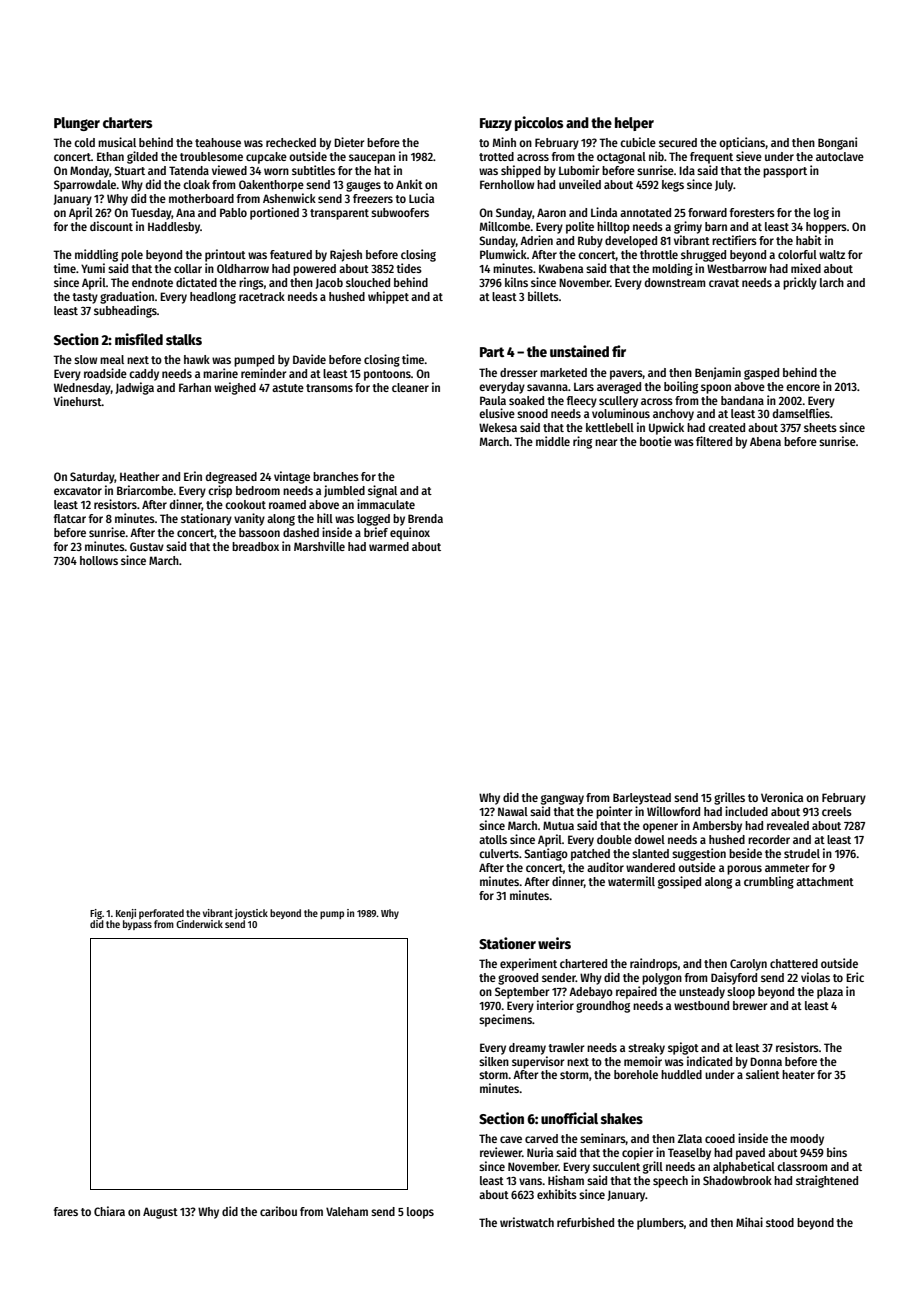 The image size is (924, 1308). Describe the element at coordinates (498, 427) in the image. I see `Wekesa` at that location.
